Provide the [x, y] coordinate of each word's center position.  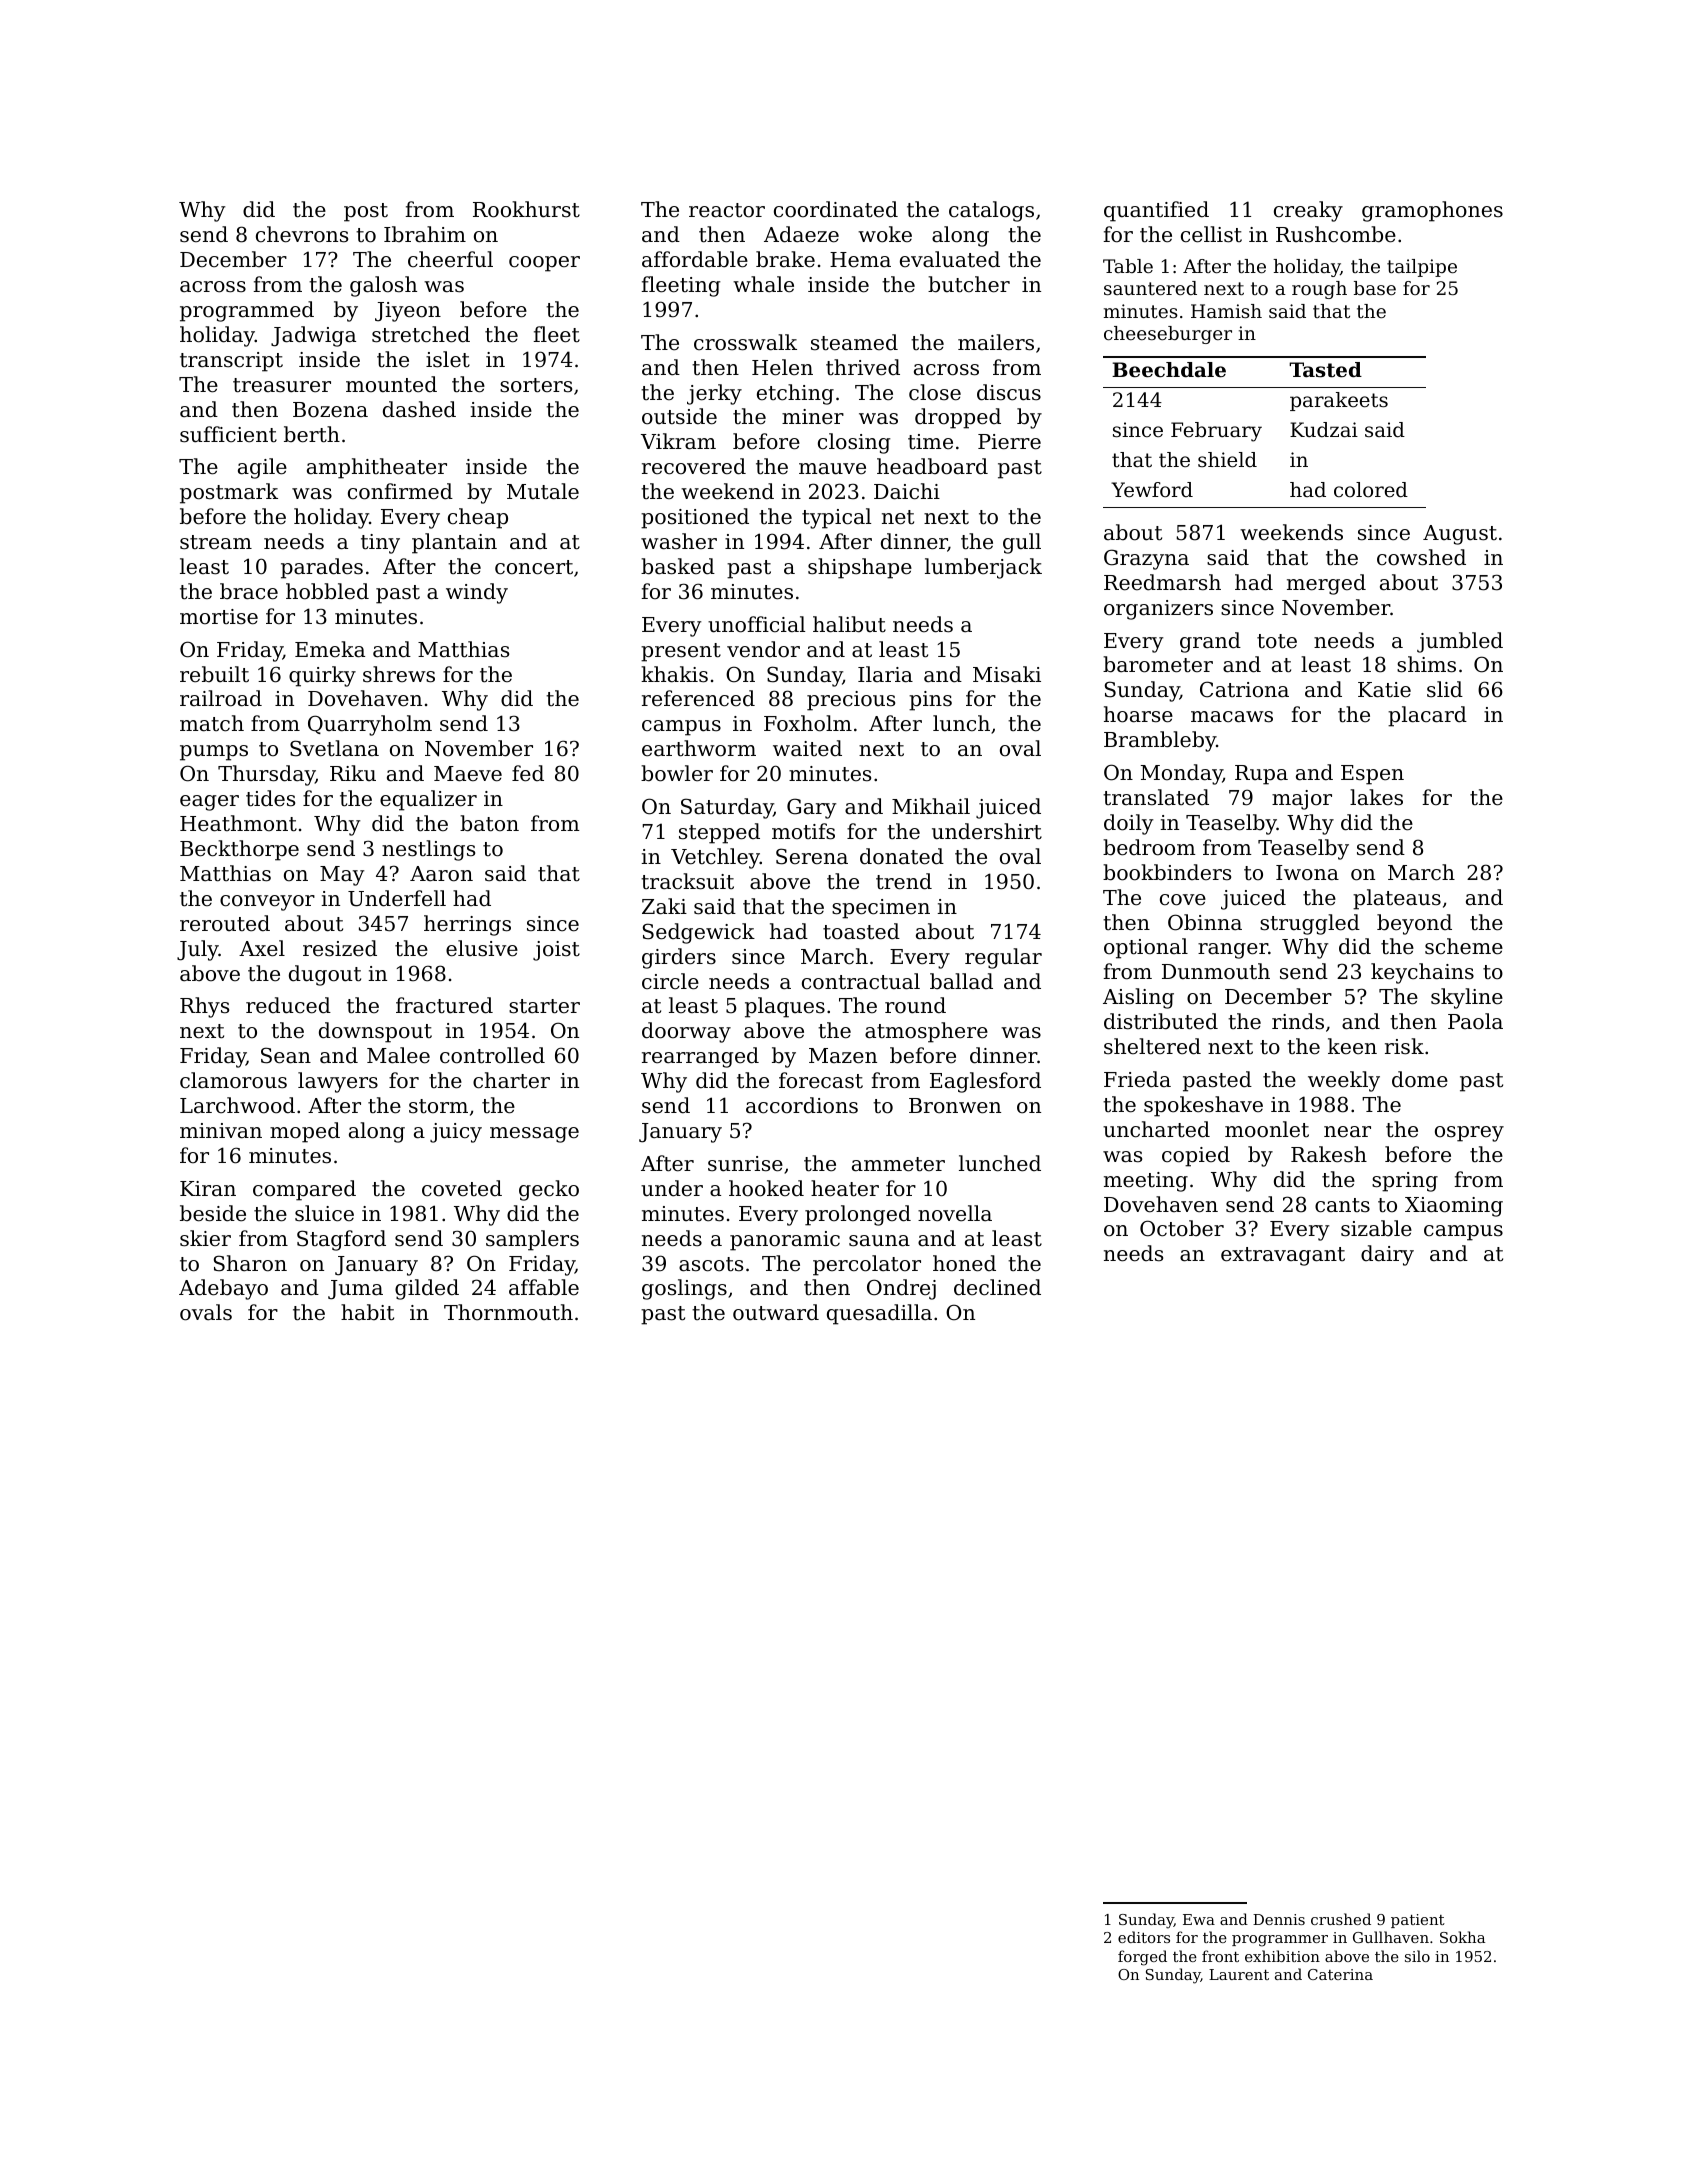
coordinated [836, 209]
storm [438, 1106]
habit [367, 1312]
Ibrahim [425, 234]
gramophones [1432, 211]
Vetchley [715, 858]
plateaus [1397, 899]
